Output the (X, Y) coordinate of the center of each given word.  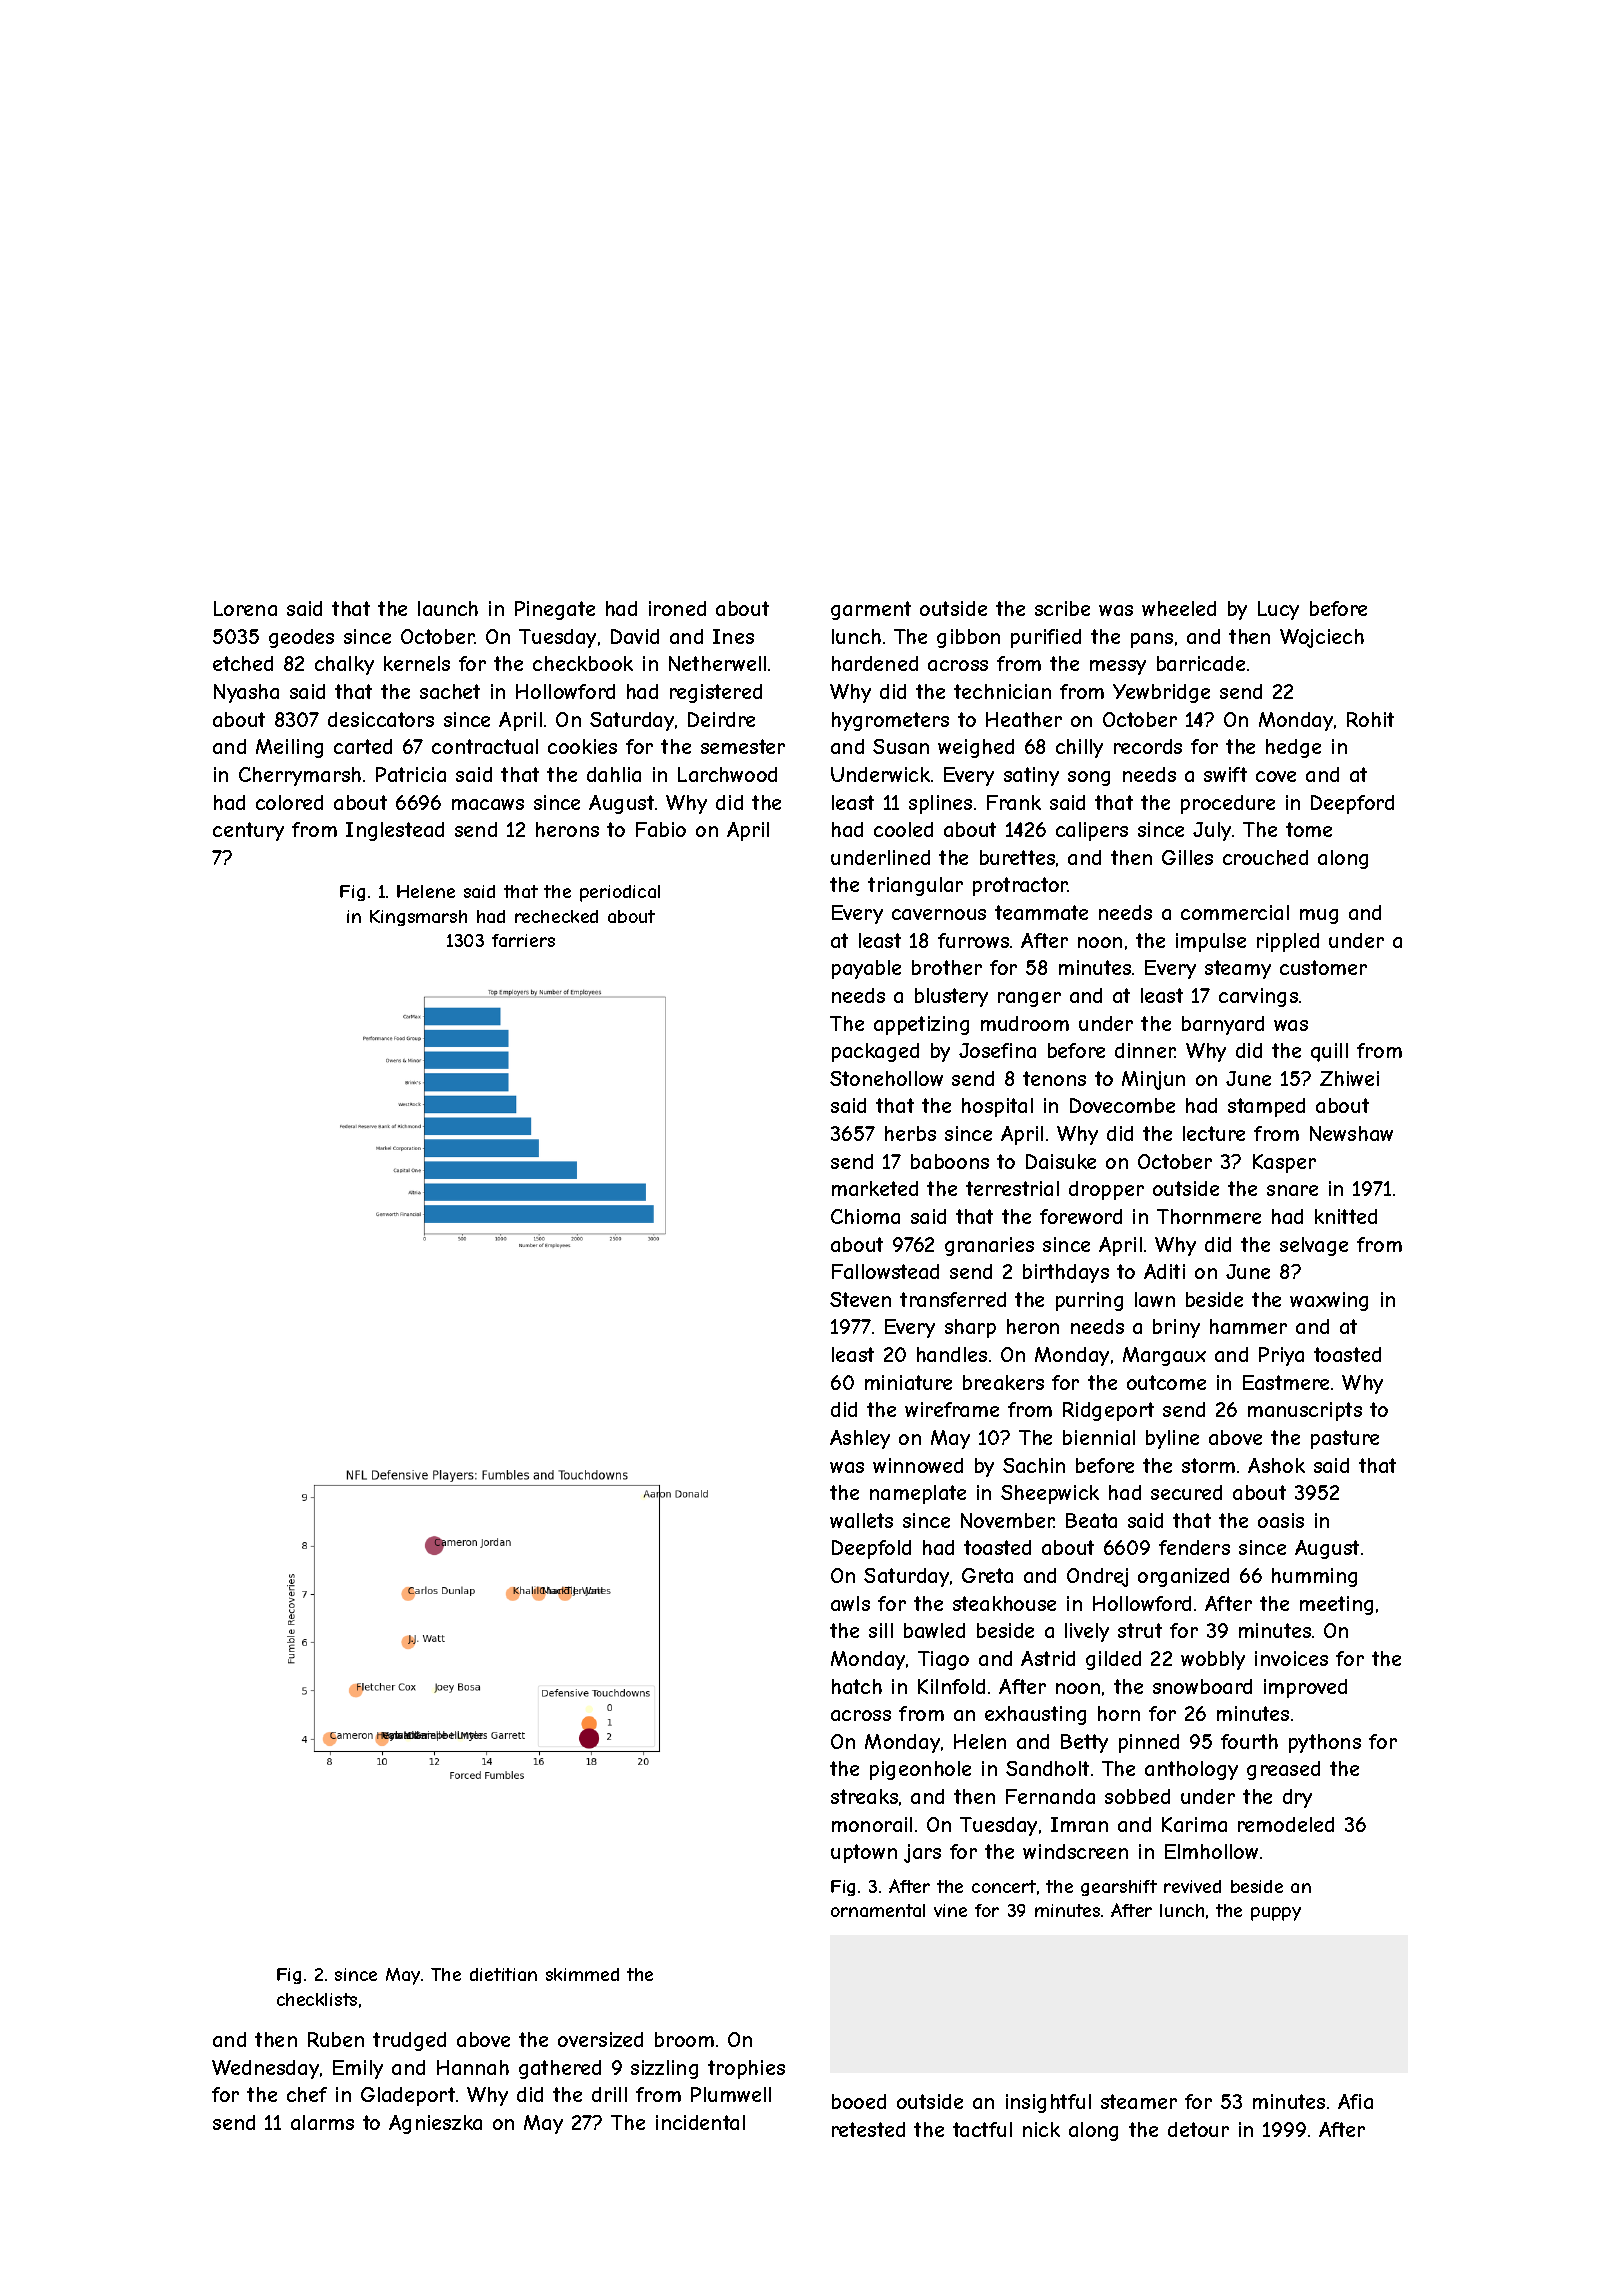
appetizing (921, 1025)
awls (850, 1603)
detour (1198, 2129)
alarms (322, 2122)
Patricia (411, 774)
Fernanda (1050, 1796)
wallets (861, 1520)
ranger (1029, 999)
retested (868, 2129)
